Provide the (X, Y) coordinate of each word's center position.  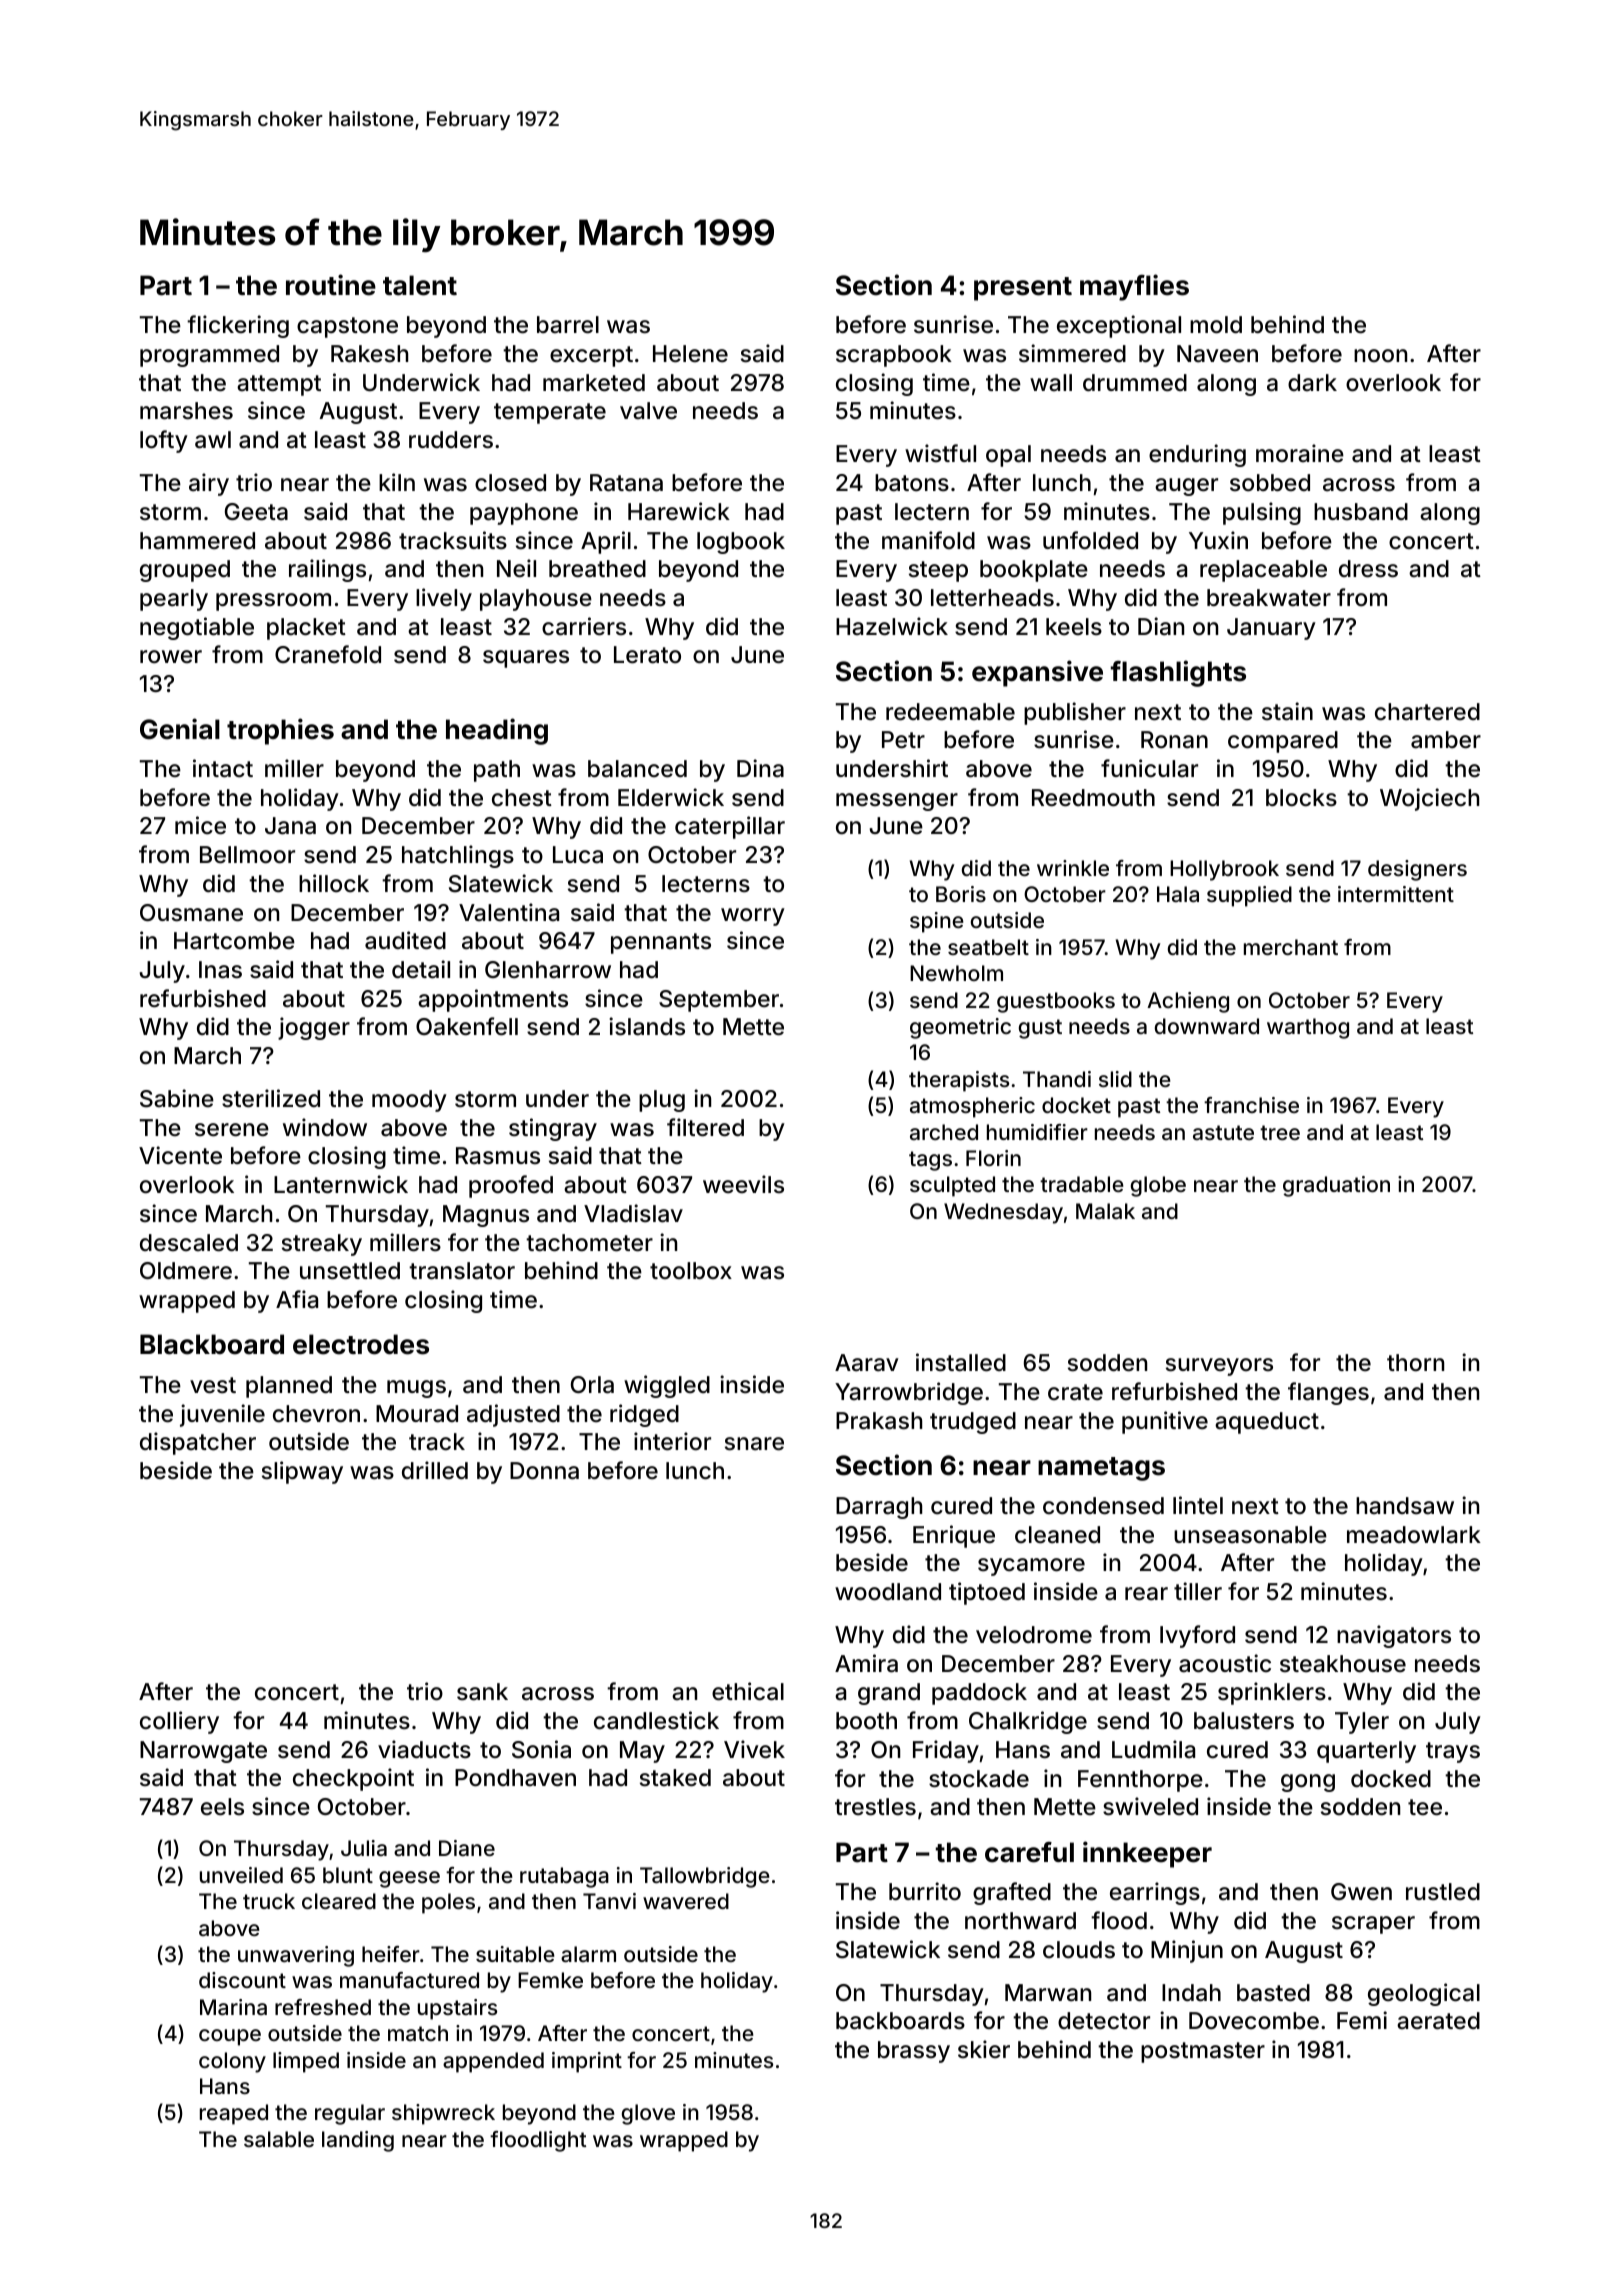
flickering (238, 326)
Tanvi (609, 1901)
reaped (234, 2114)
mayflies (1134, 287)
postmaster (1203, 2052)
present (1023, 289)
